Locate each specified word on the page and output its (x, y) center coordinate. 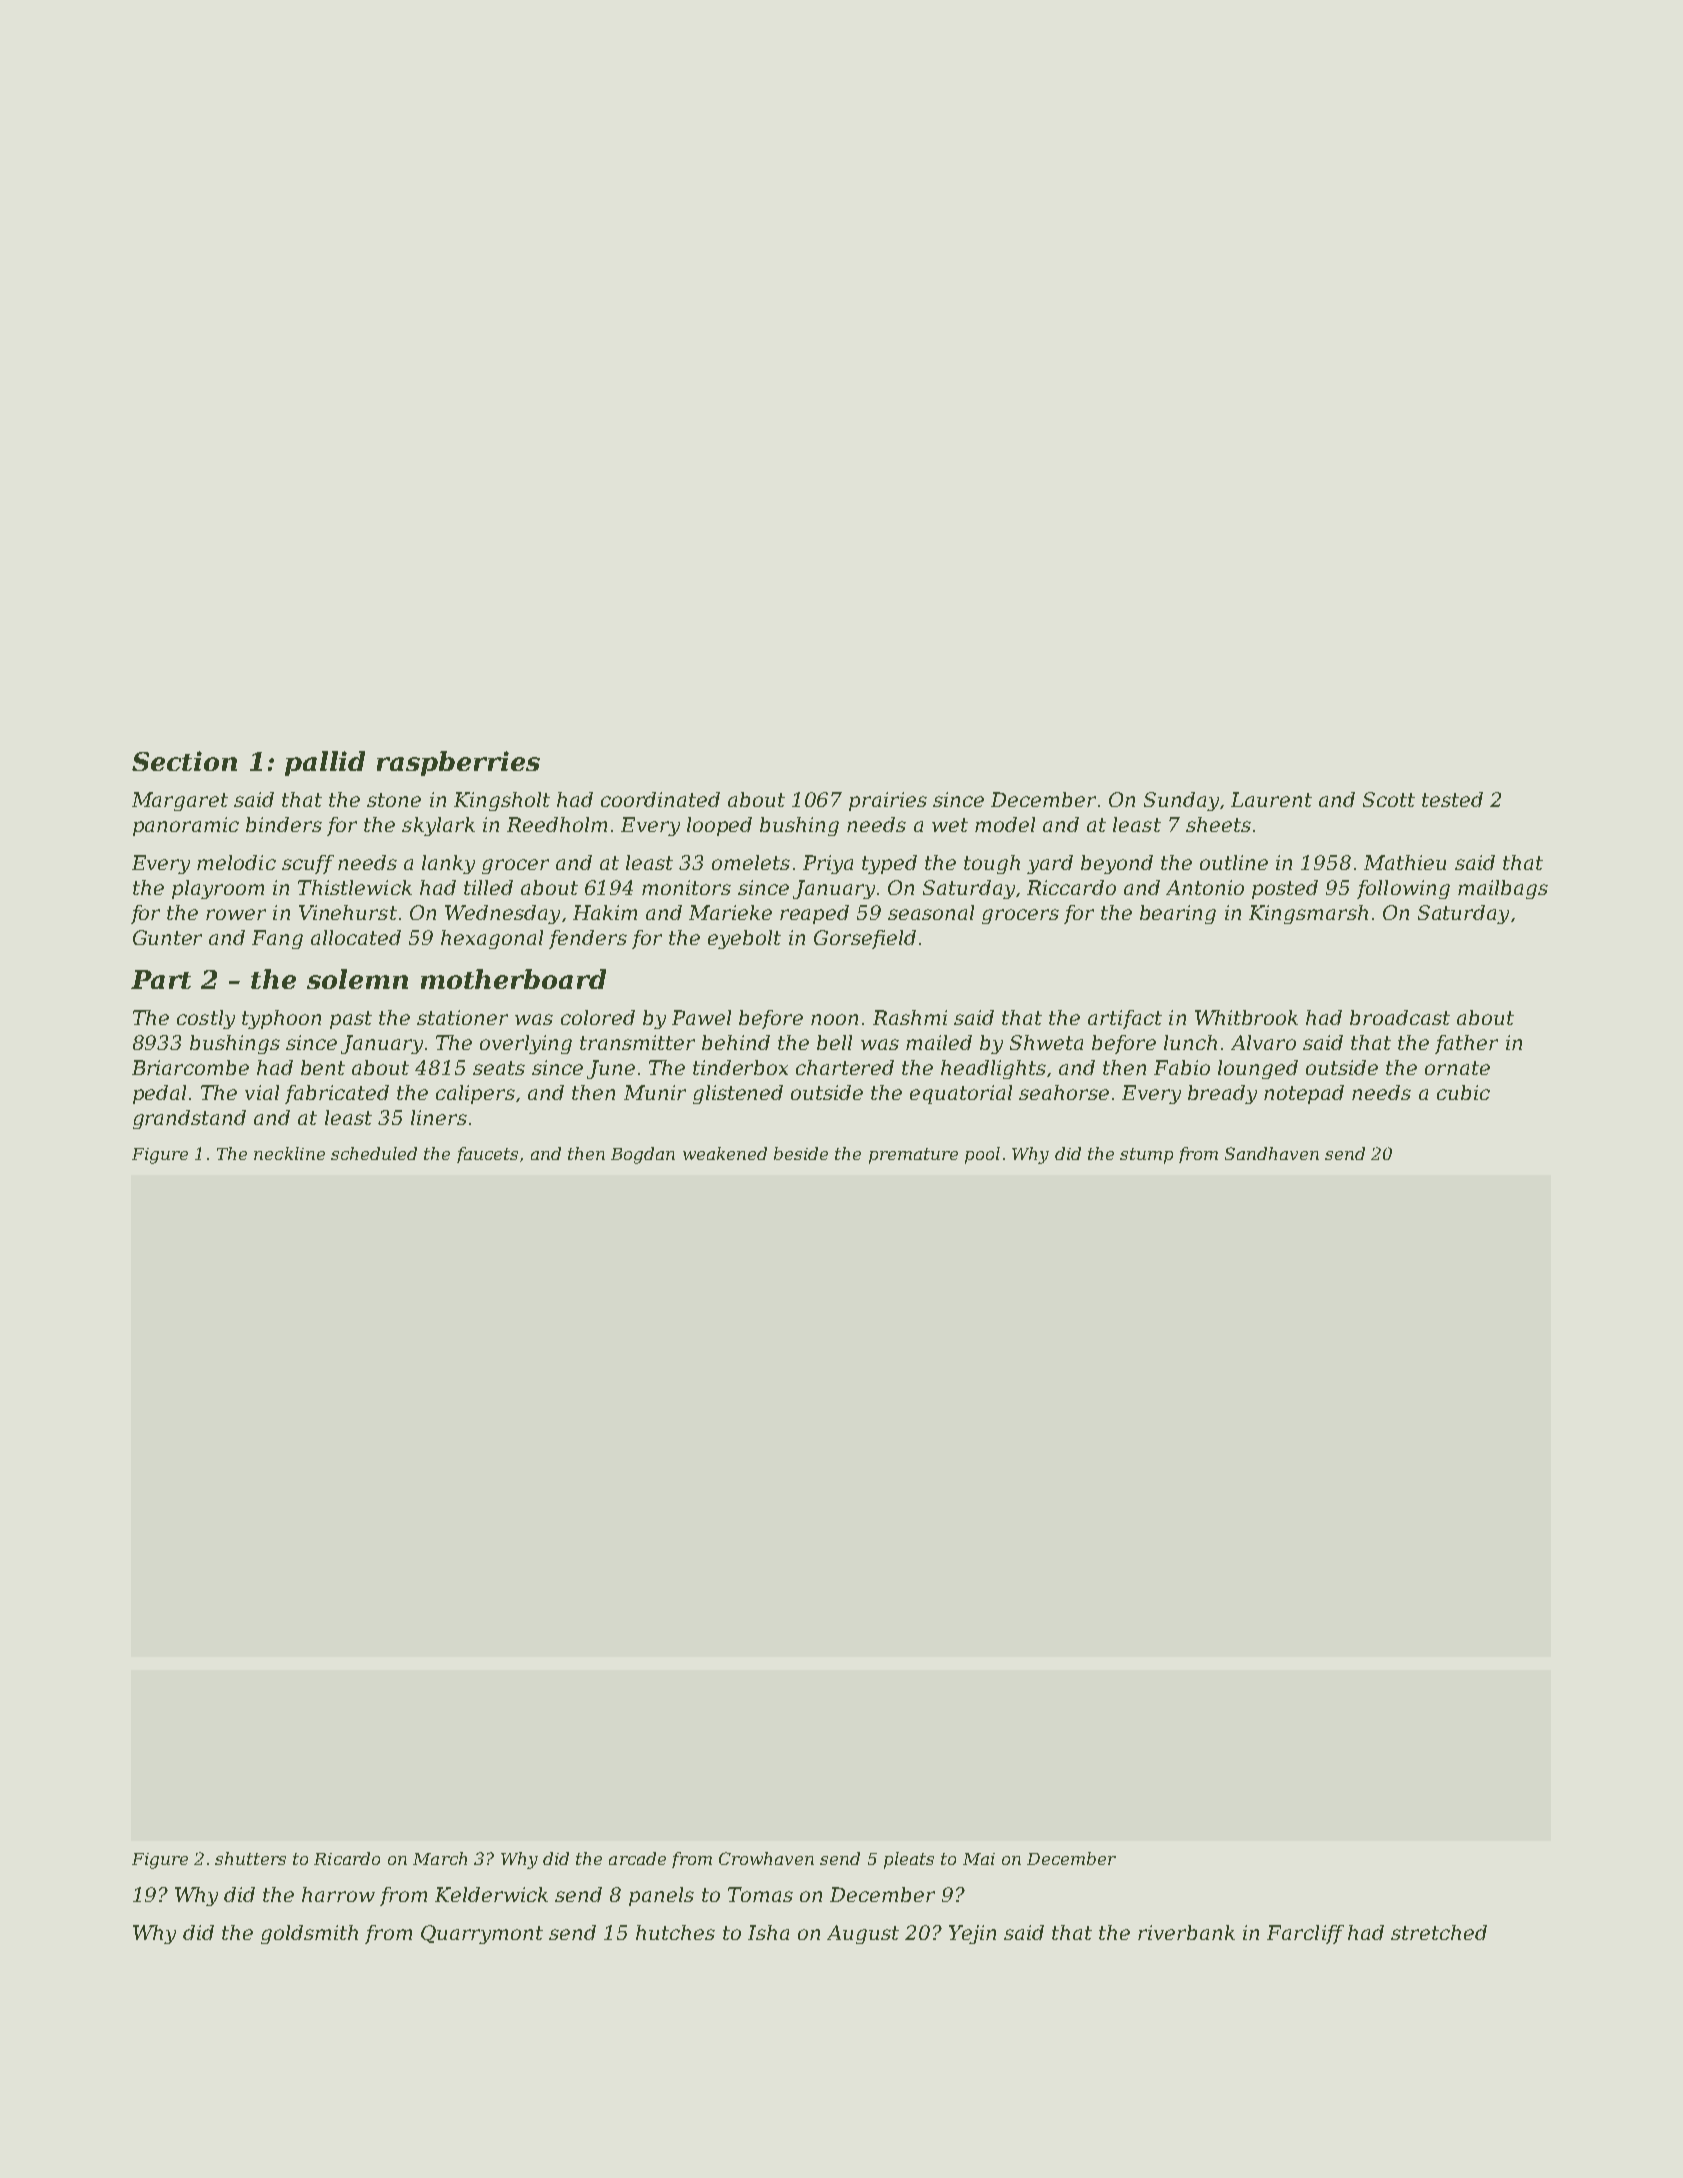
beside (801, 1153)
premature (913, 1156)
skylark (438, 826)
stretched (1439, 1932)
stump (1146, 1156)
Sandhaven (1272, 1153)
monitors (686, 887)
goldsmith (309, 1934)
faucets (487, 1155)
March (440, 1858)
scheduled (374, 1153)
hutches (675, 1932)
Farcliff (1305, 1934)
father (1466, 1044)
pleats (909, 1860)
